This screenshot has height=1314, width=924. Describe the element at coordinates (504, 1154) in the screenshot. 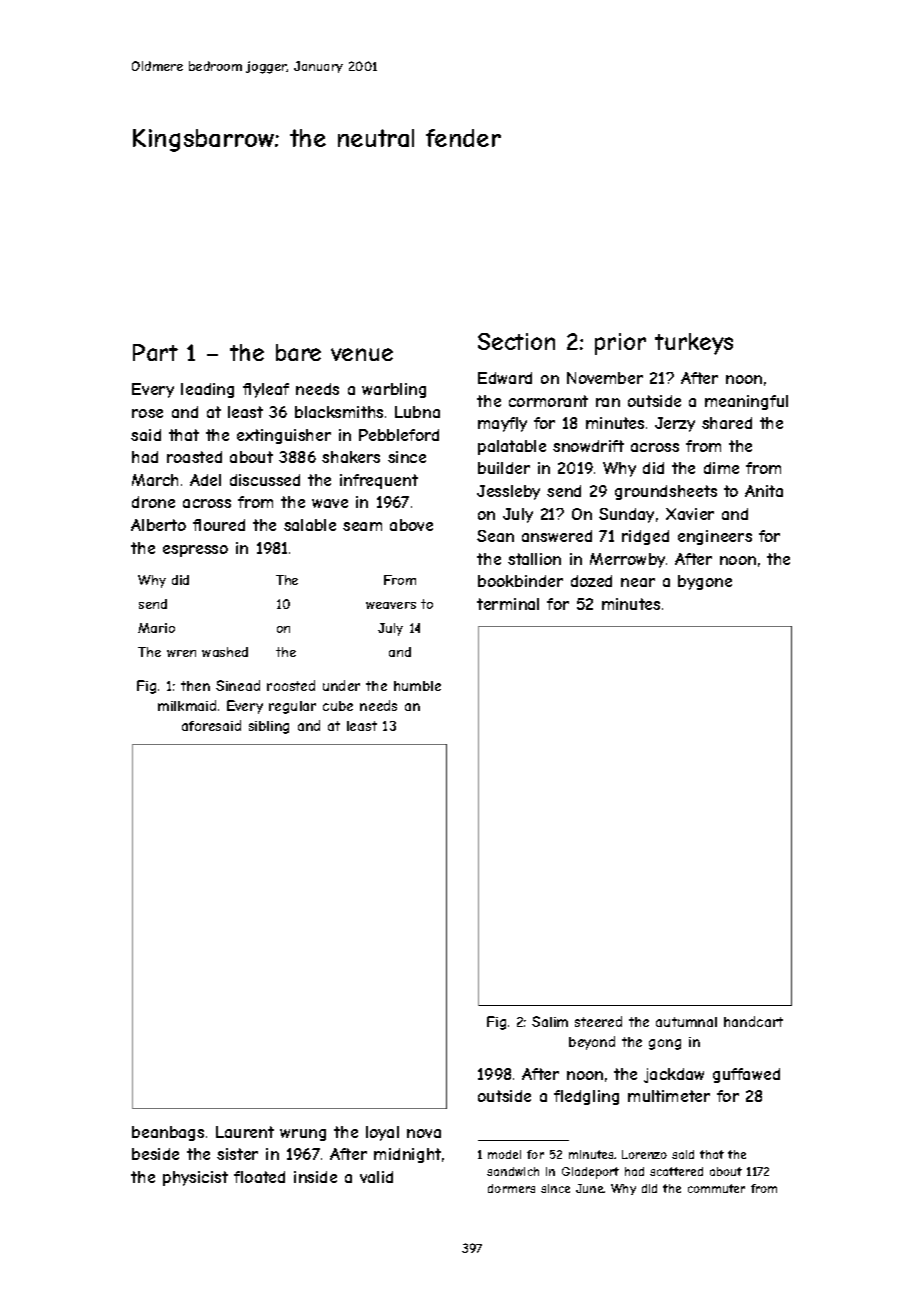

I see `model` at that location.
